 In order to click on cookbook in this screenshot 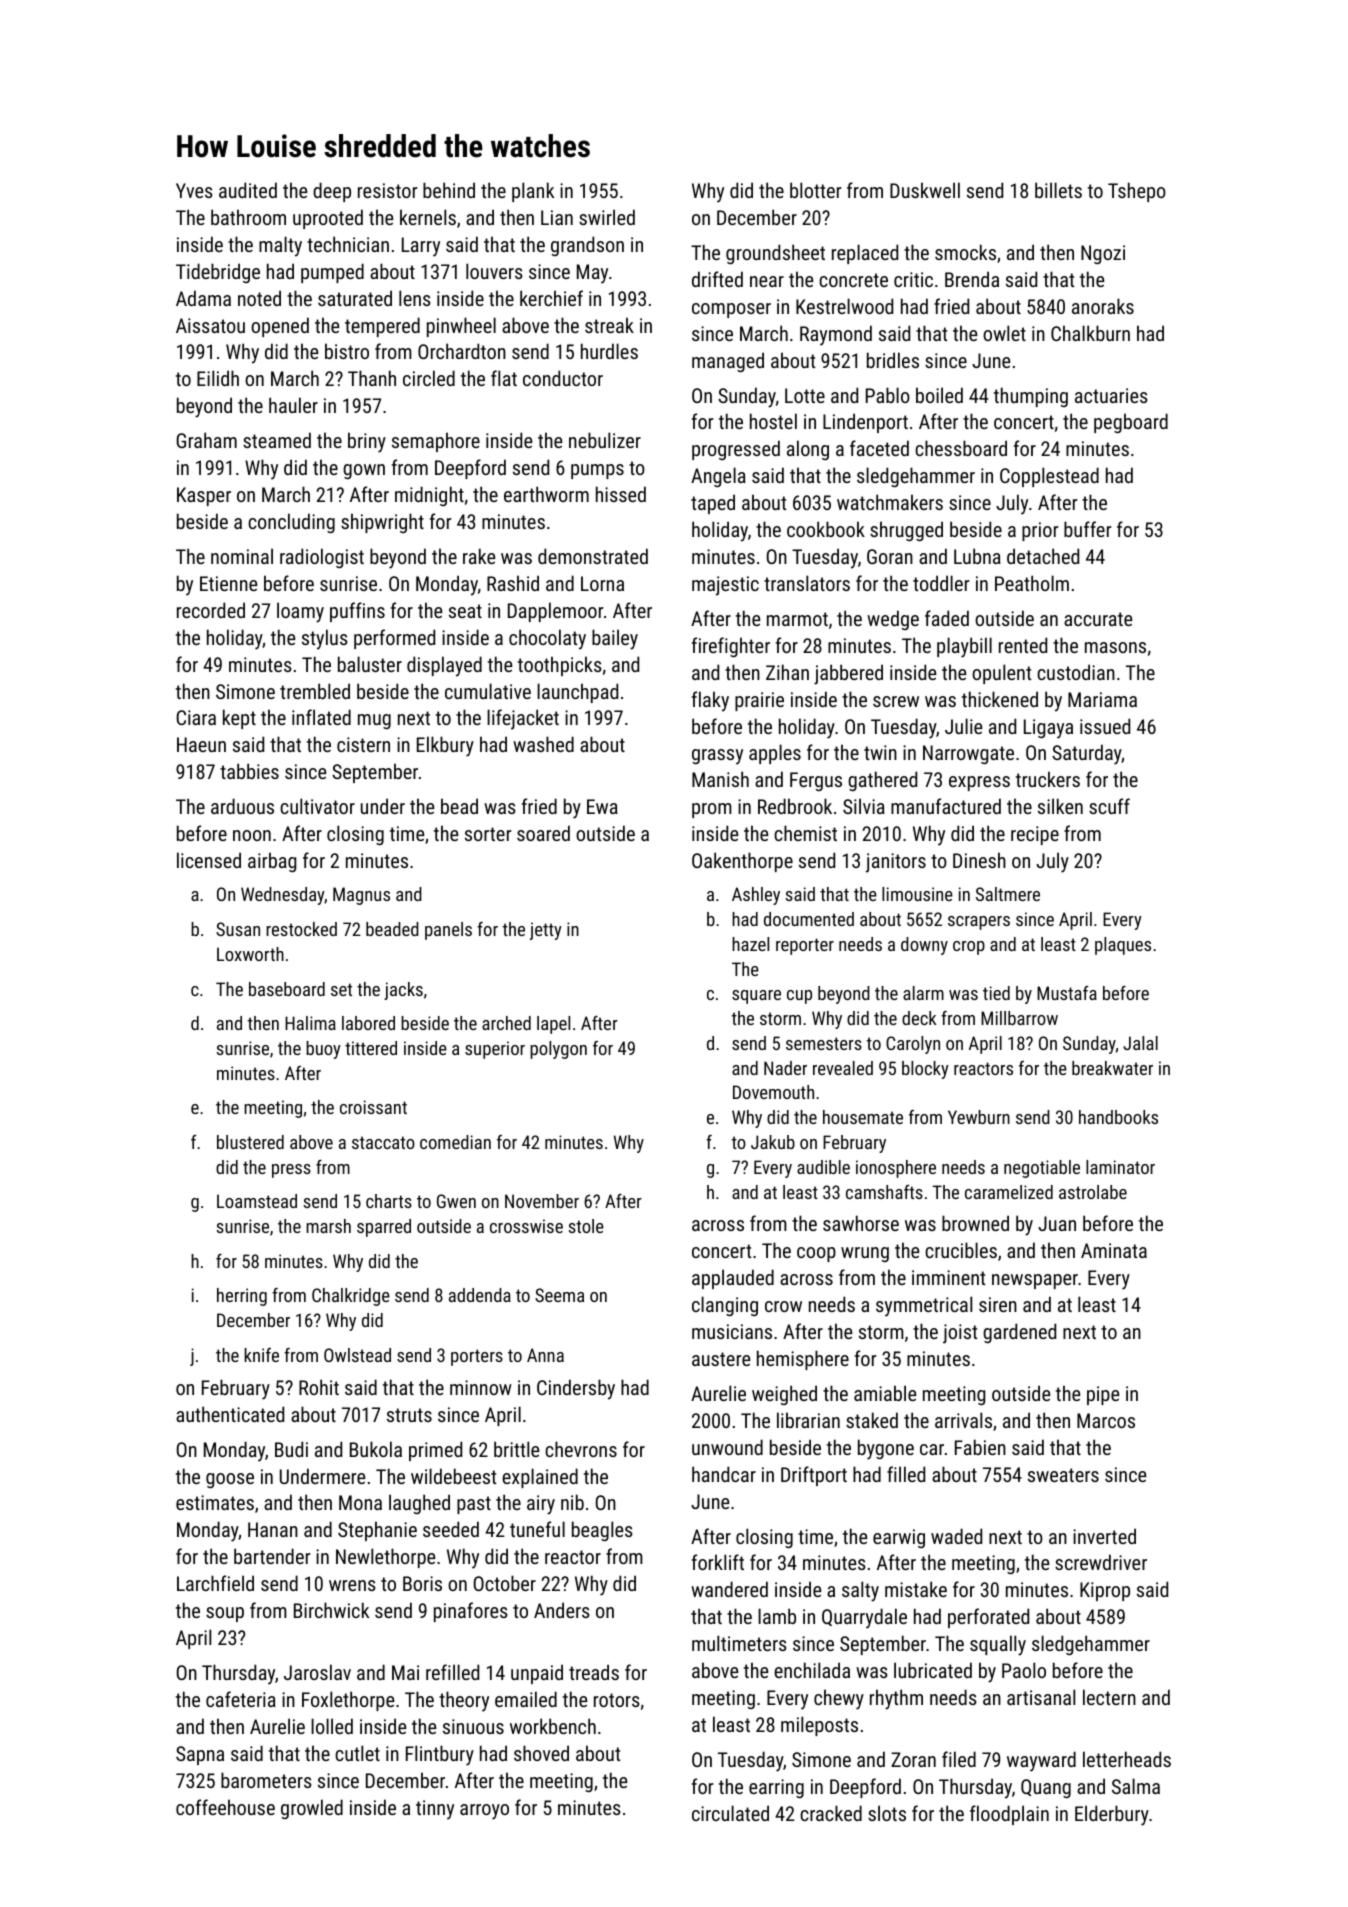, I will do `click(826, 529)`.
